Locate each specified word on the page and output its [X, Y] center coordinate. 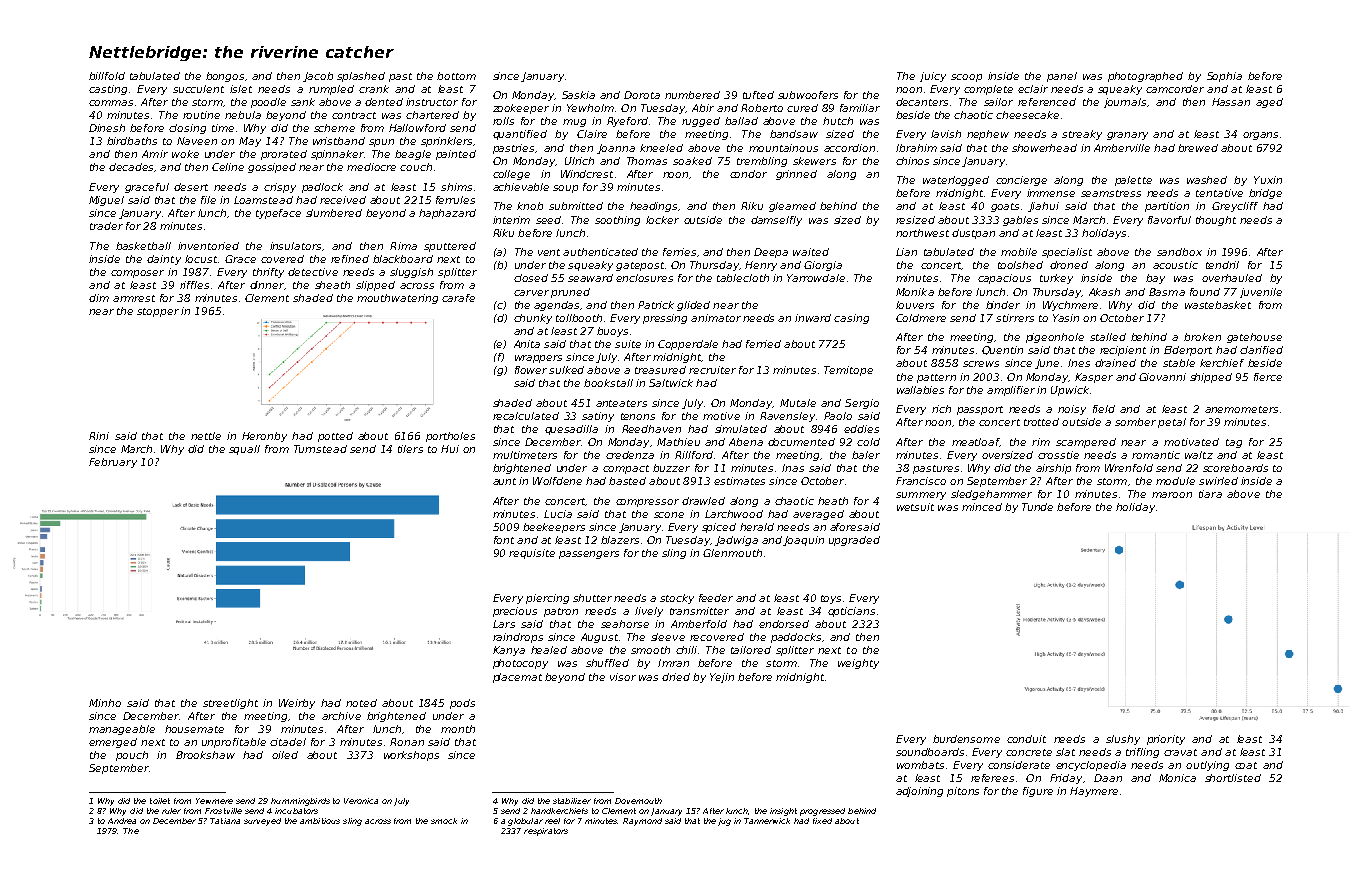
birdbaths [132, 141]
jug [724, 822]
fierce [1268, 377]
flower [531, 370]
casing [851, 319]
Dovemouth [638, 801]
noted [361, 703]
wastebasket [1218, 305]
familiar [860, 108]
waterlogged [956, 181]
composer [137, 274]
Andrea [122, 821]
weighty [858, 664]
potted [335, 437]
